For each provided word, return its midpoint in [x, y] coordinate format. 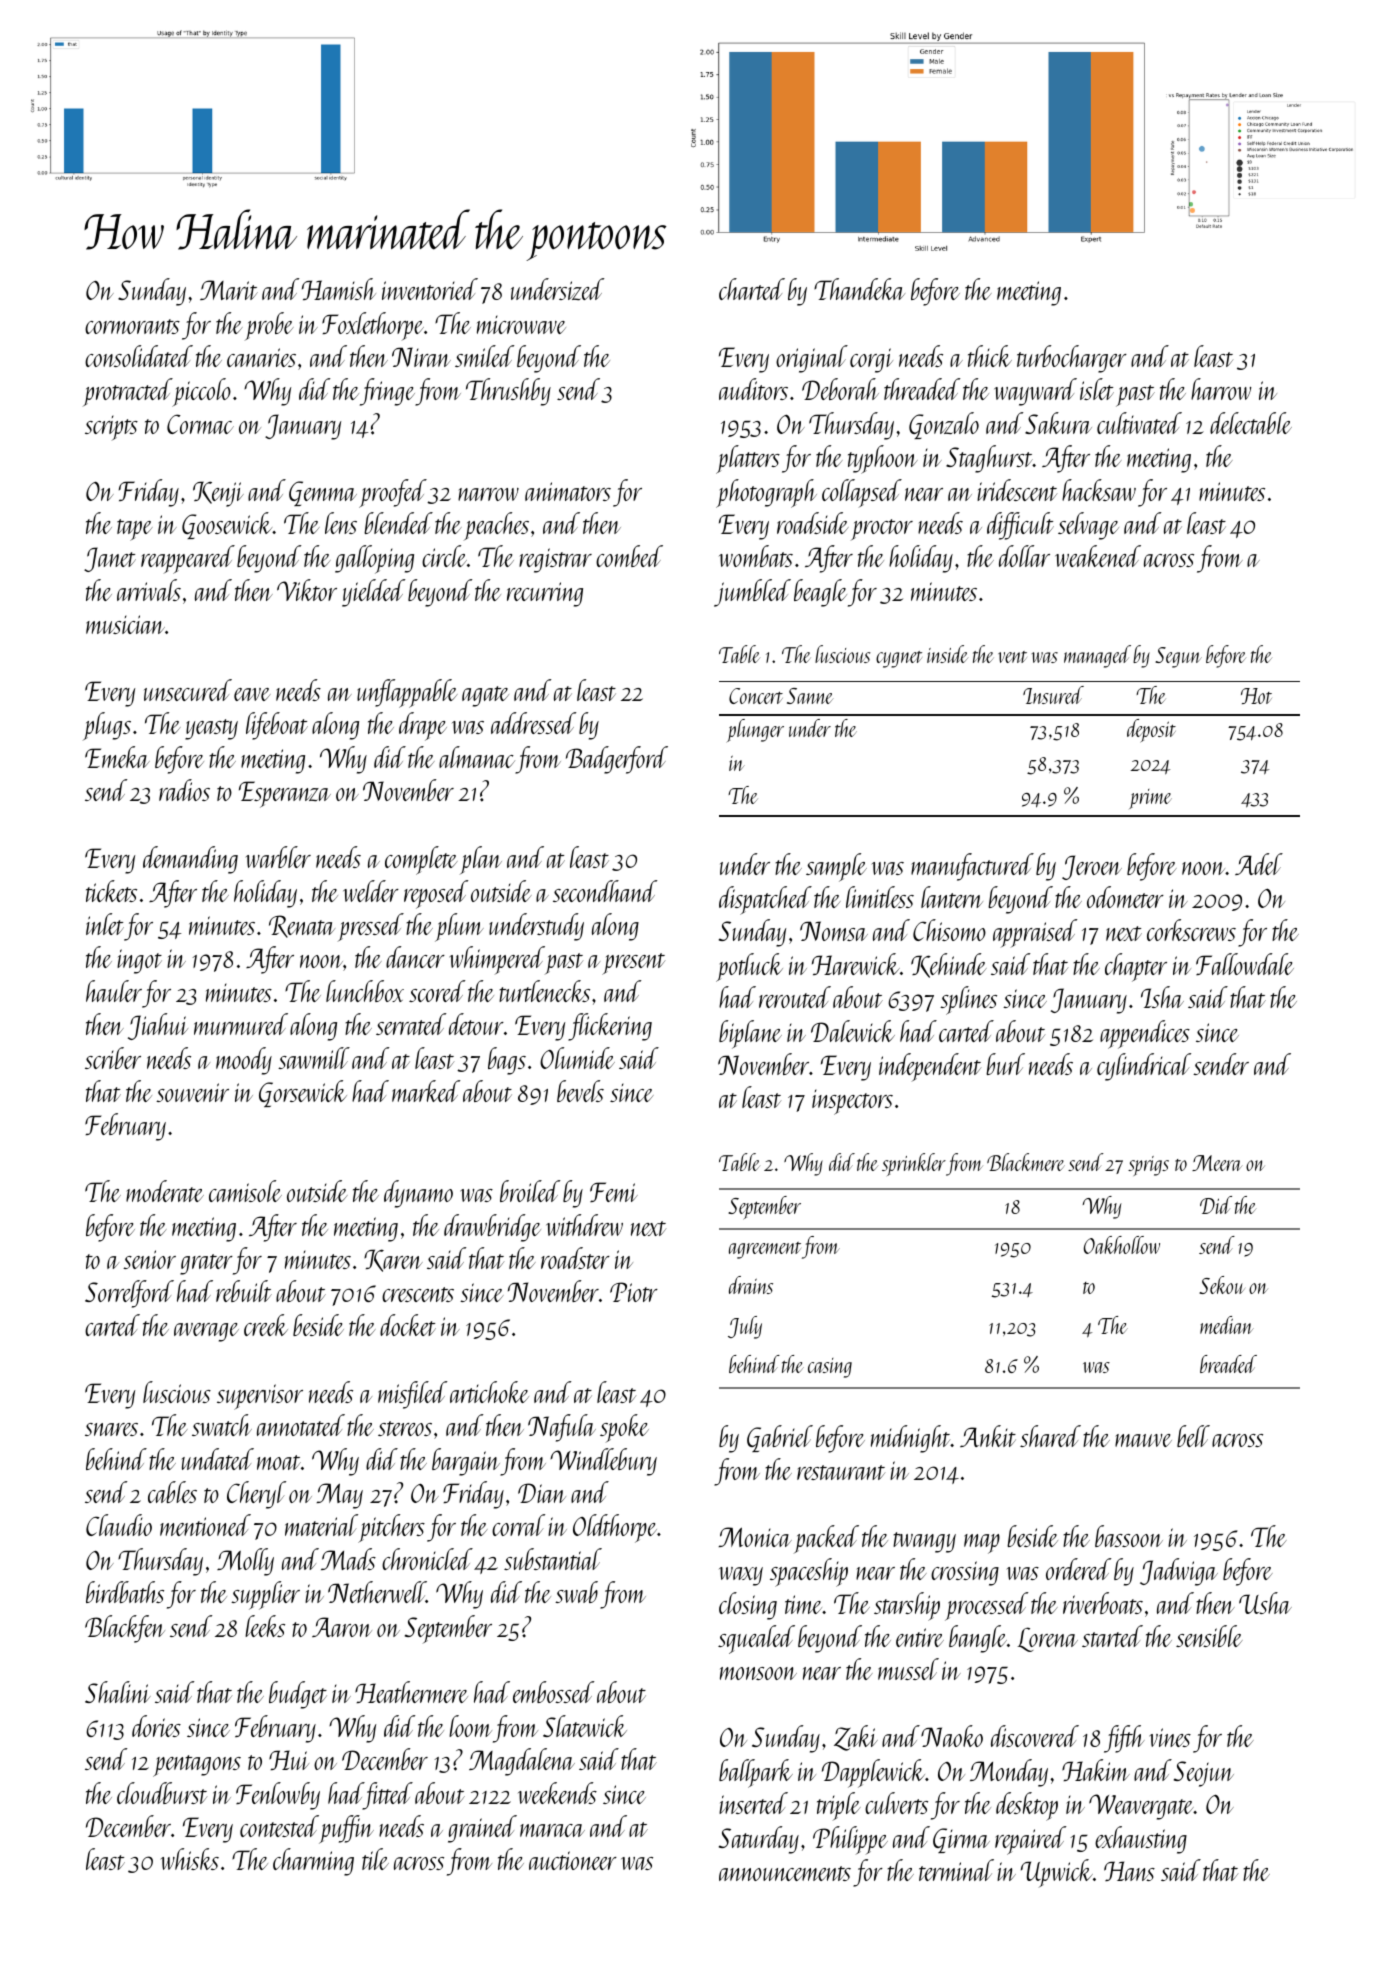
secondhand [605, 891]
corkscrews [1191, 930]
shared [1050, 1436]
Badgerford [617, 760]
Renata [302, 926]
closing [748, 1606]
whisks [190, 1859]
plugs [107, 726]
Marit [229, 290]
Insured [1053, 695]
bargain [466, 1462]
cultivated [1139, 423]
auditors [753, 389]
